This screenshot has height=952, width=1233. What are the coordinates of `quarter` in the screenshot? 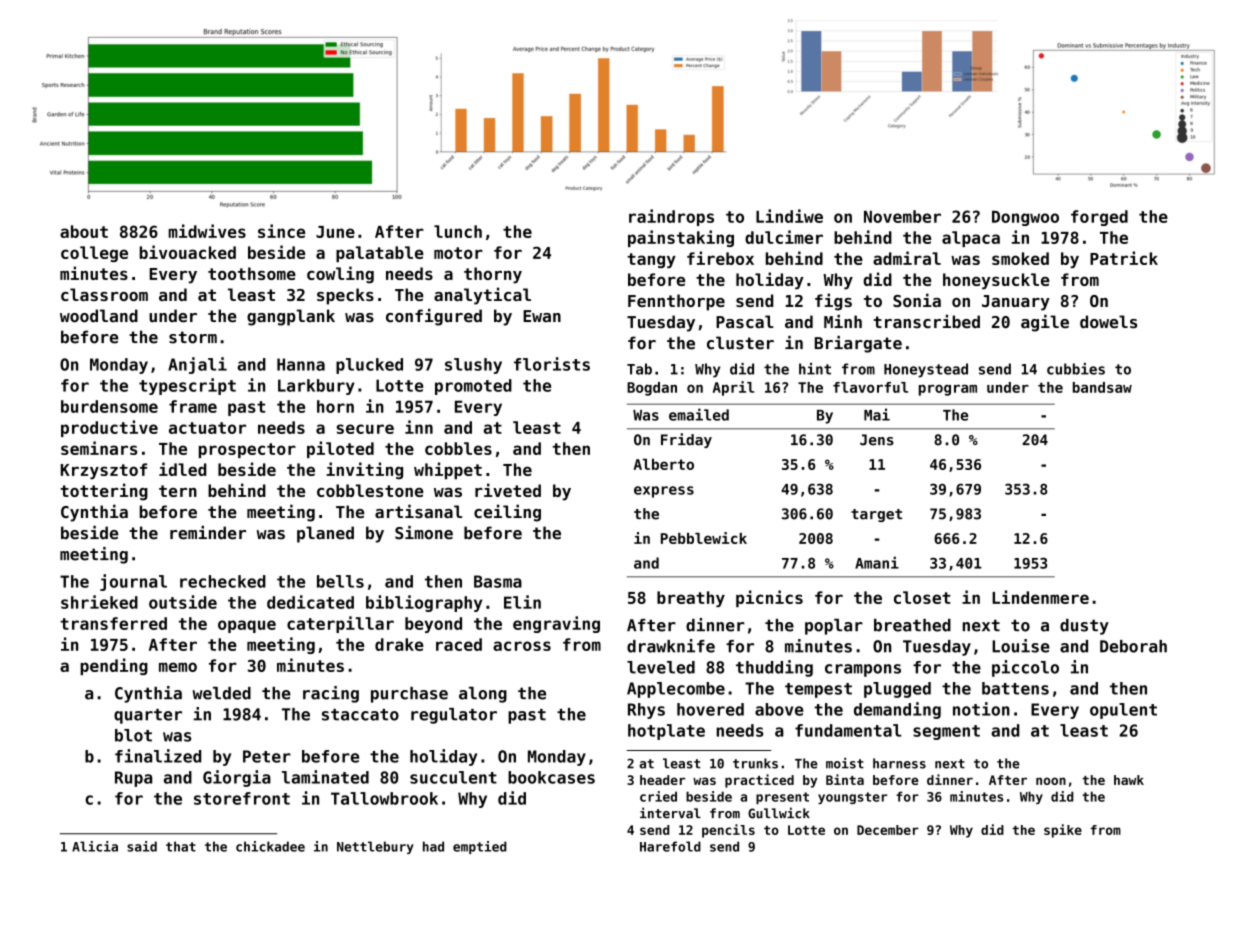 It's located at (148, 716).
